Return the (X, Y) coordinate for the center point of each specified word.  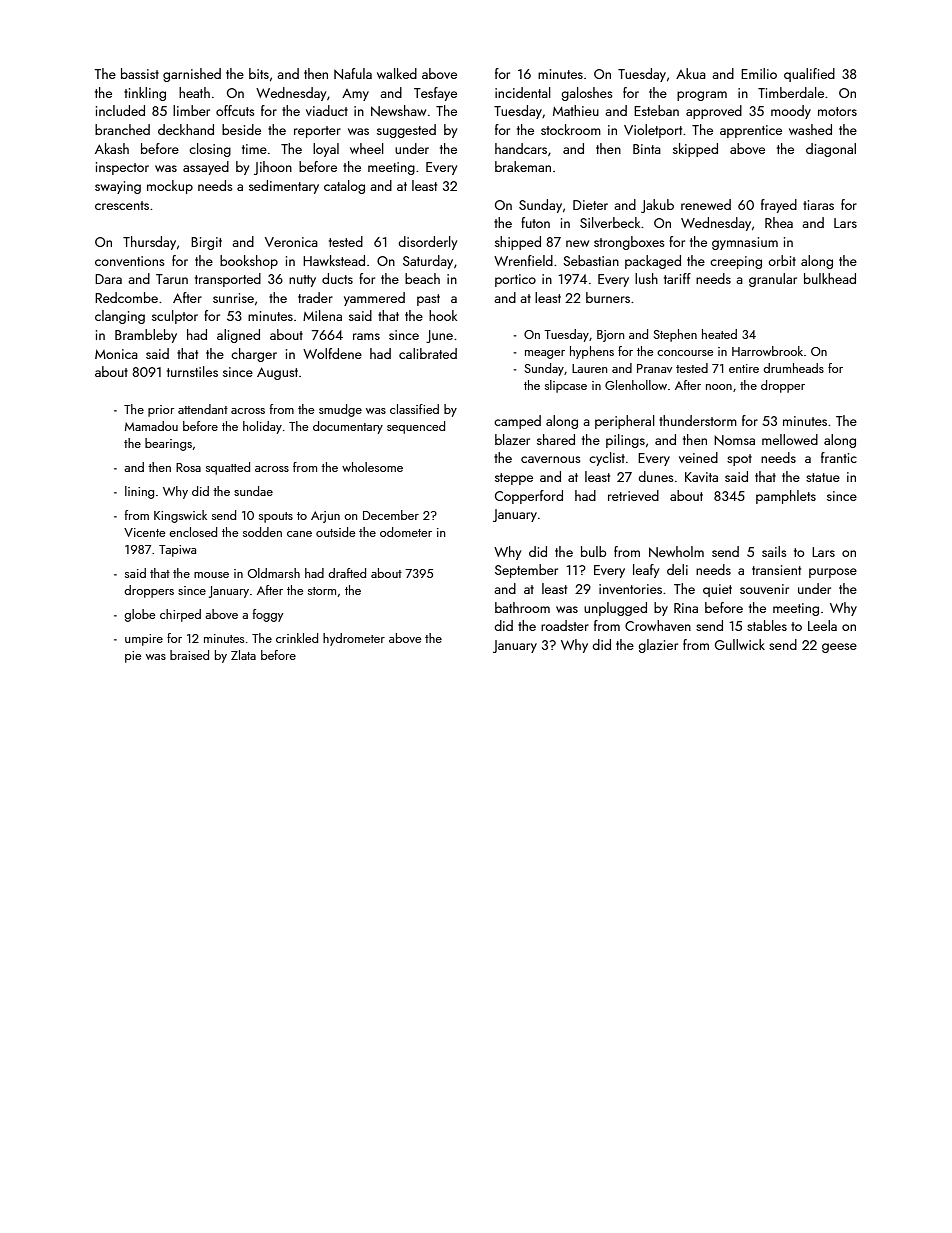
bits (259, 73)
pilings (625, 441)
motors (837, 111)
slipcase (566, 386)
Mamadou (151, 426)
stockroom (571, 129)
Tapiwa (177, 551)
